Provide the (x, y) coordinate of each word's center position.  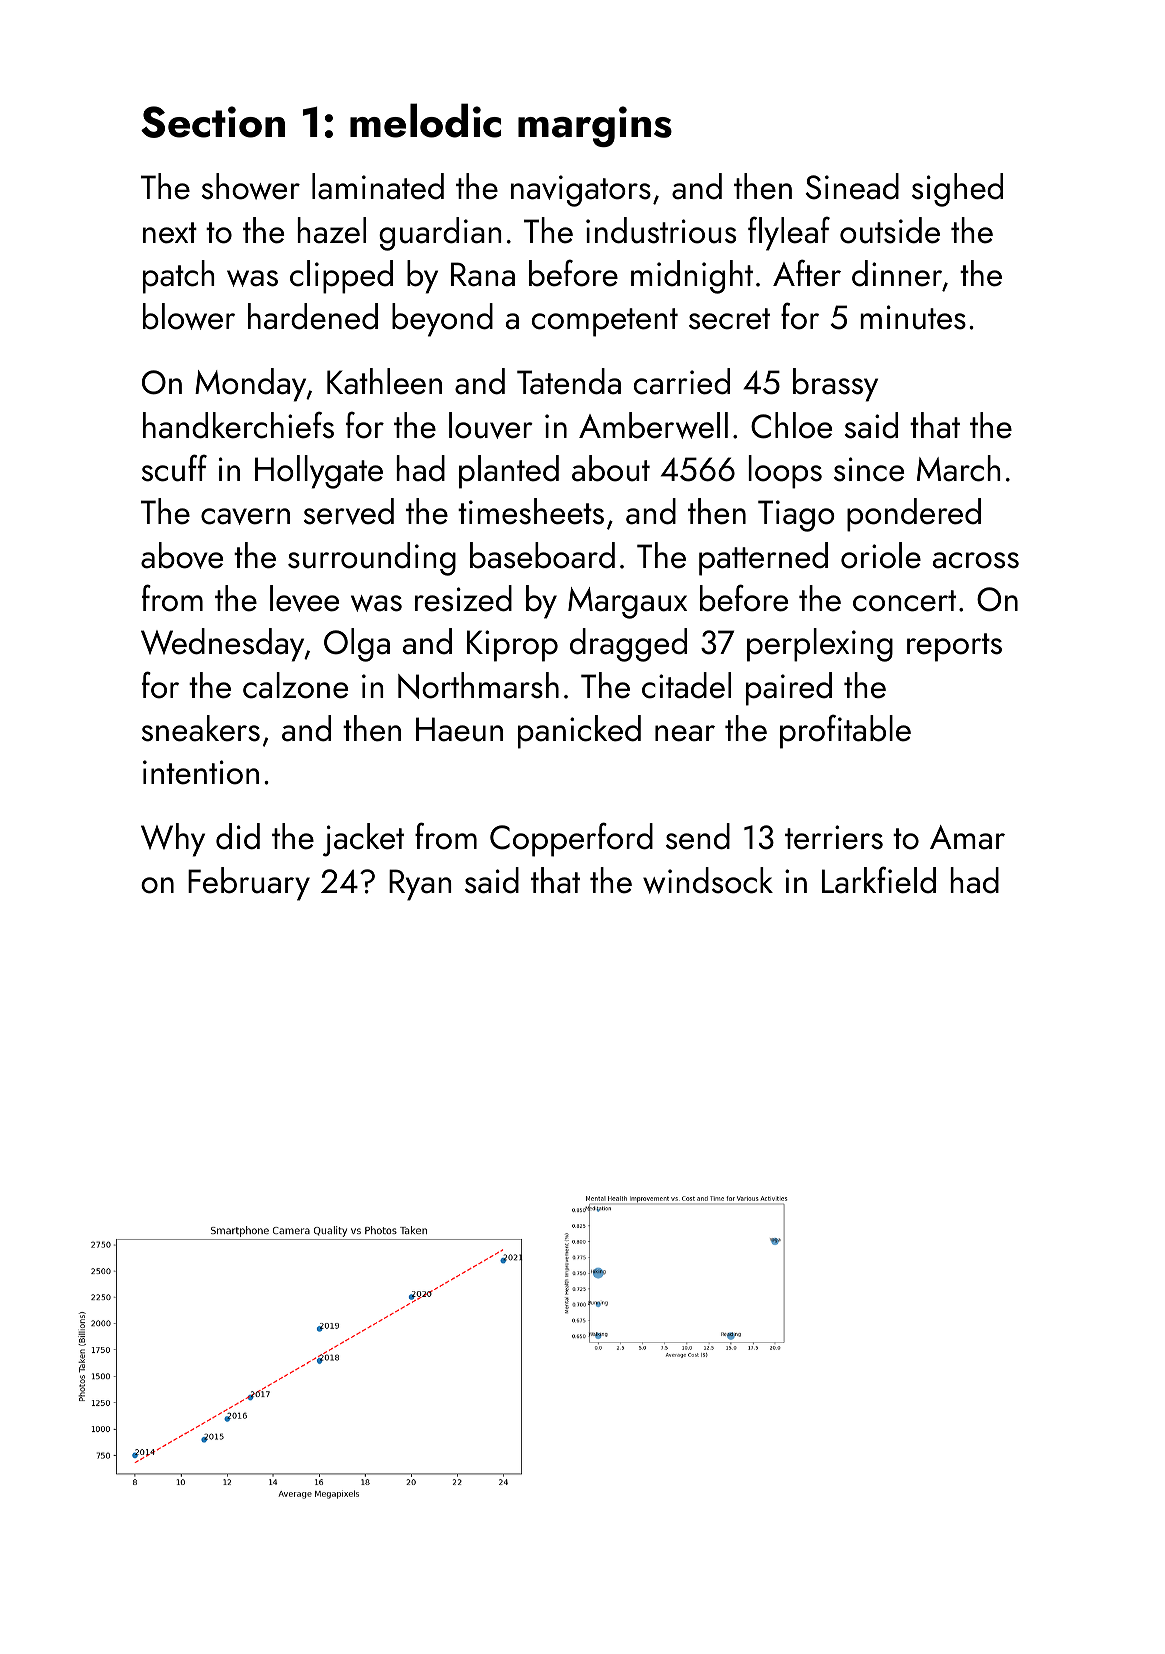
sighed (957, 190)
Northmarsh (478, 685)
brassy (835, 385)
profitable (845, 731)
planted (509, 472)
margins (595, 126)
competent (605, 322)
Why (173, 840)
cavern (245, 516)
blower (189, 316)
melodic (425, 120)
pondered (914, 515)
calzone (295, 685)
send (698, 836)
